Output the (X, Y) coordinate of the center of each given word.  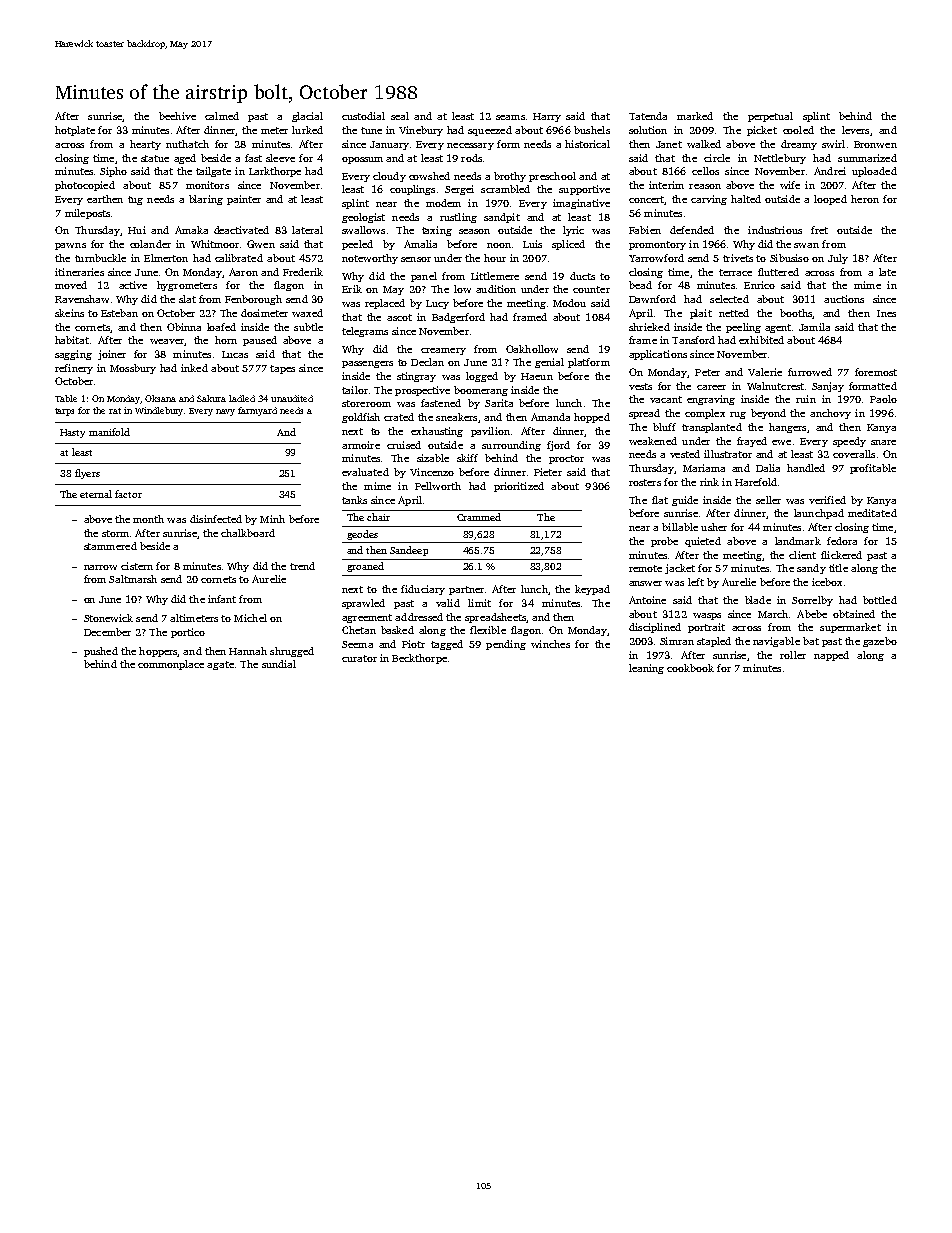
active (133, 285)
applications (658, 355)
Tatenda (648, 116)
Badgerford (458, 318)
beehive (177, 116)
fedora (842, 541)
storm (115, 533)
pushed (101, 652)
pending (506, 645)
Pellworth (438, 486)
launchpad (819, 514)
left (696, 582)
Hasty (72, 433)
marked (695, 116)
